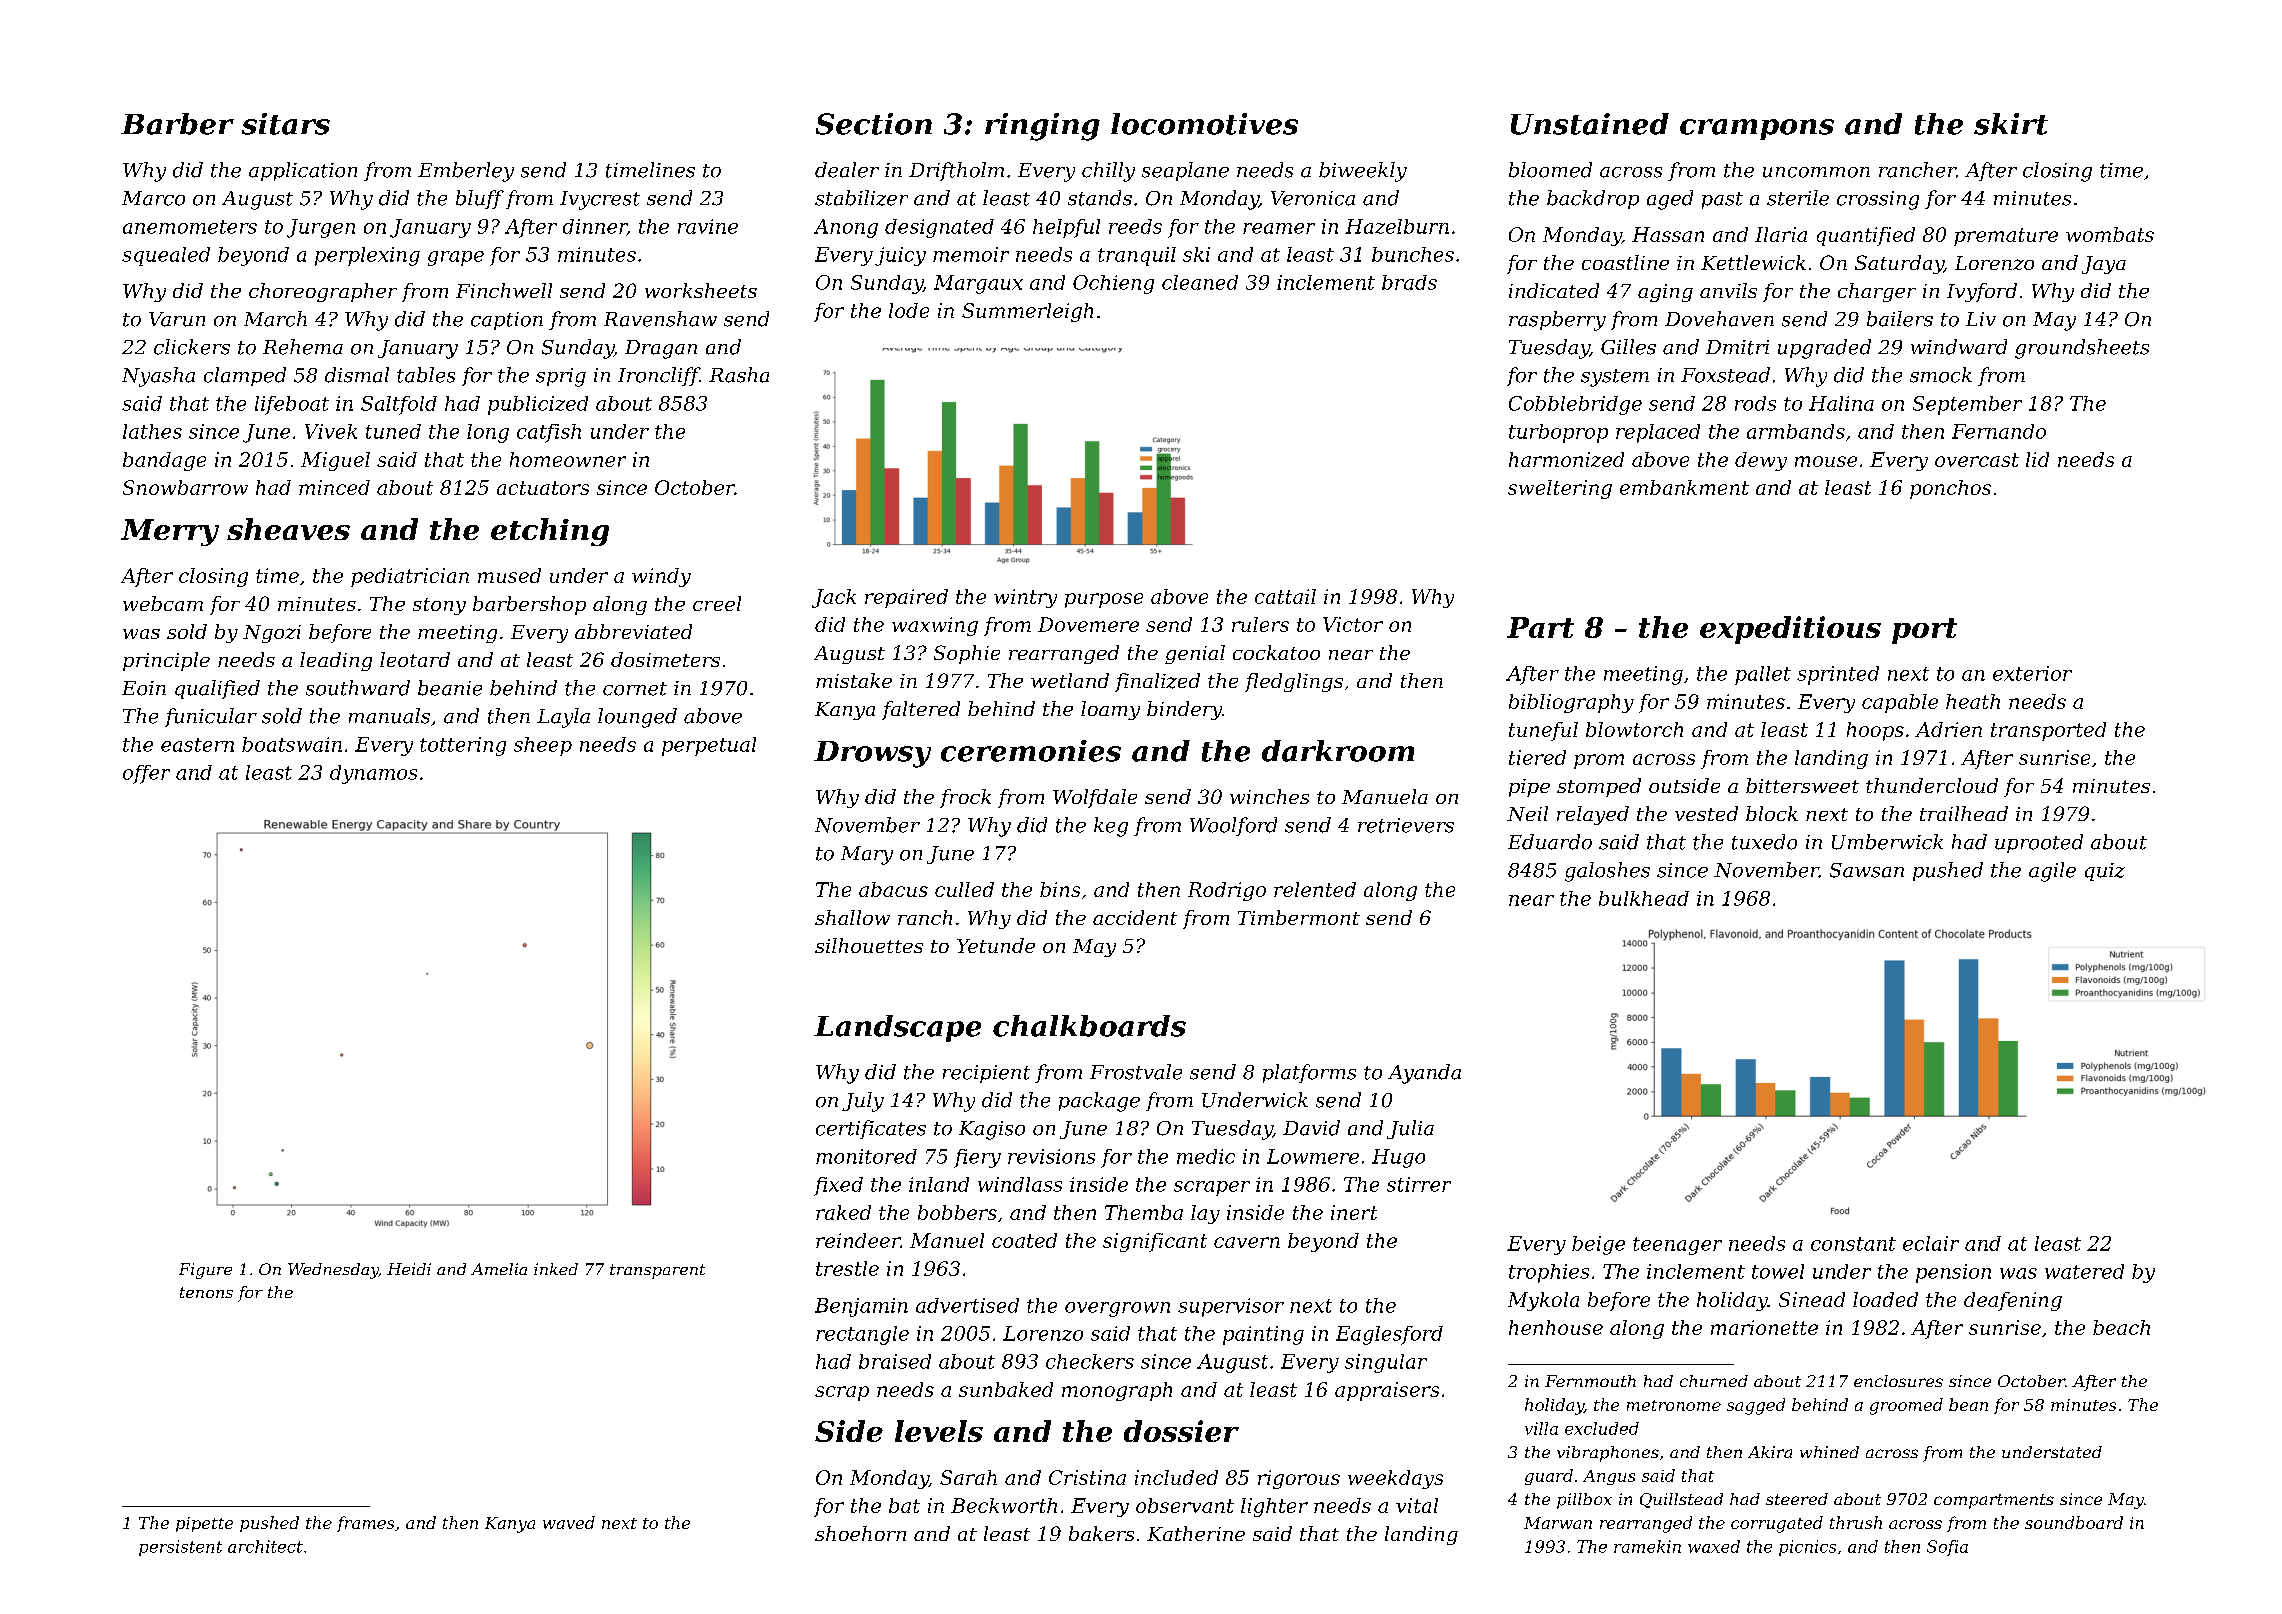  Describe the element at coordinates (935, 626) in the page. I see `waxwing` at that location.
